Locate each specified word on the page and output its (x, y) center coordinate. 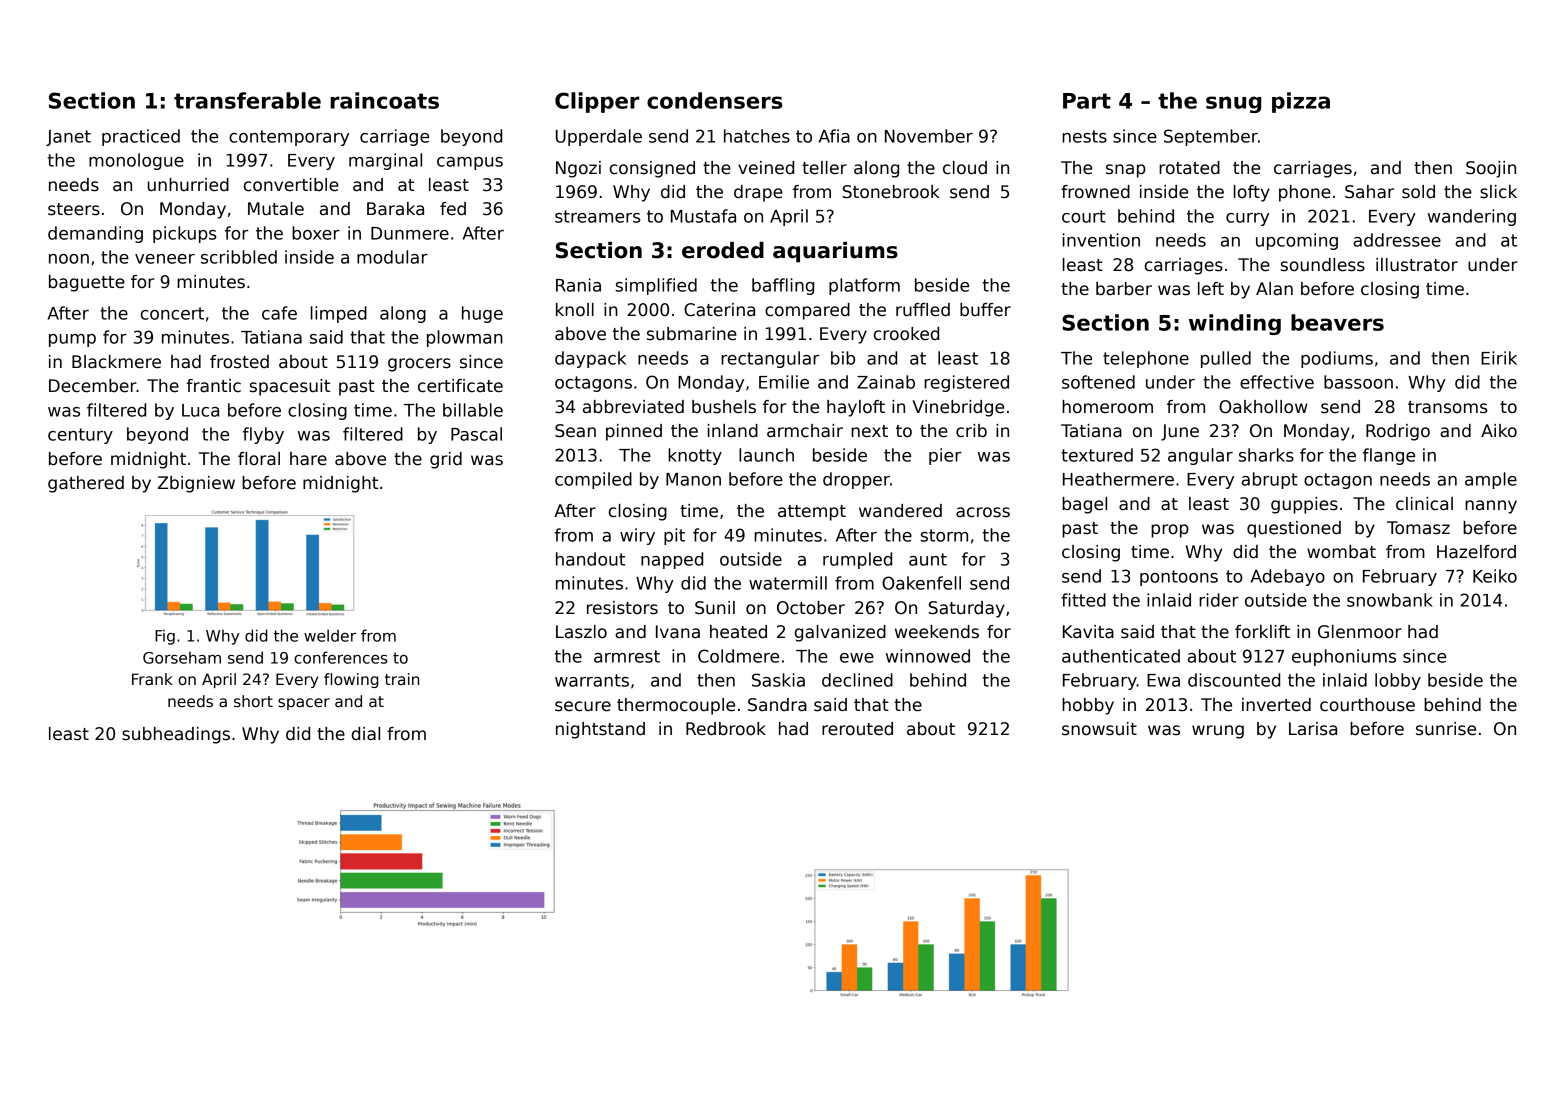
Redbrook (726, 729)
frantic (213, 386)
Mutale (276, 209)
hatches (757, 136)
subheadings (176, 735)
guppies (1304, 505)
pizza (1301, 102)
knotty (695, 456)
